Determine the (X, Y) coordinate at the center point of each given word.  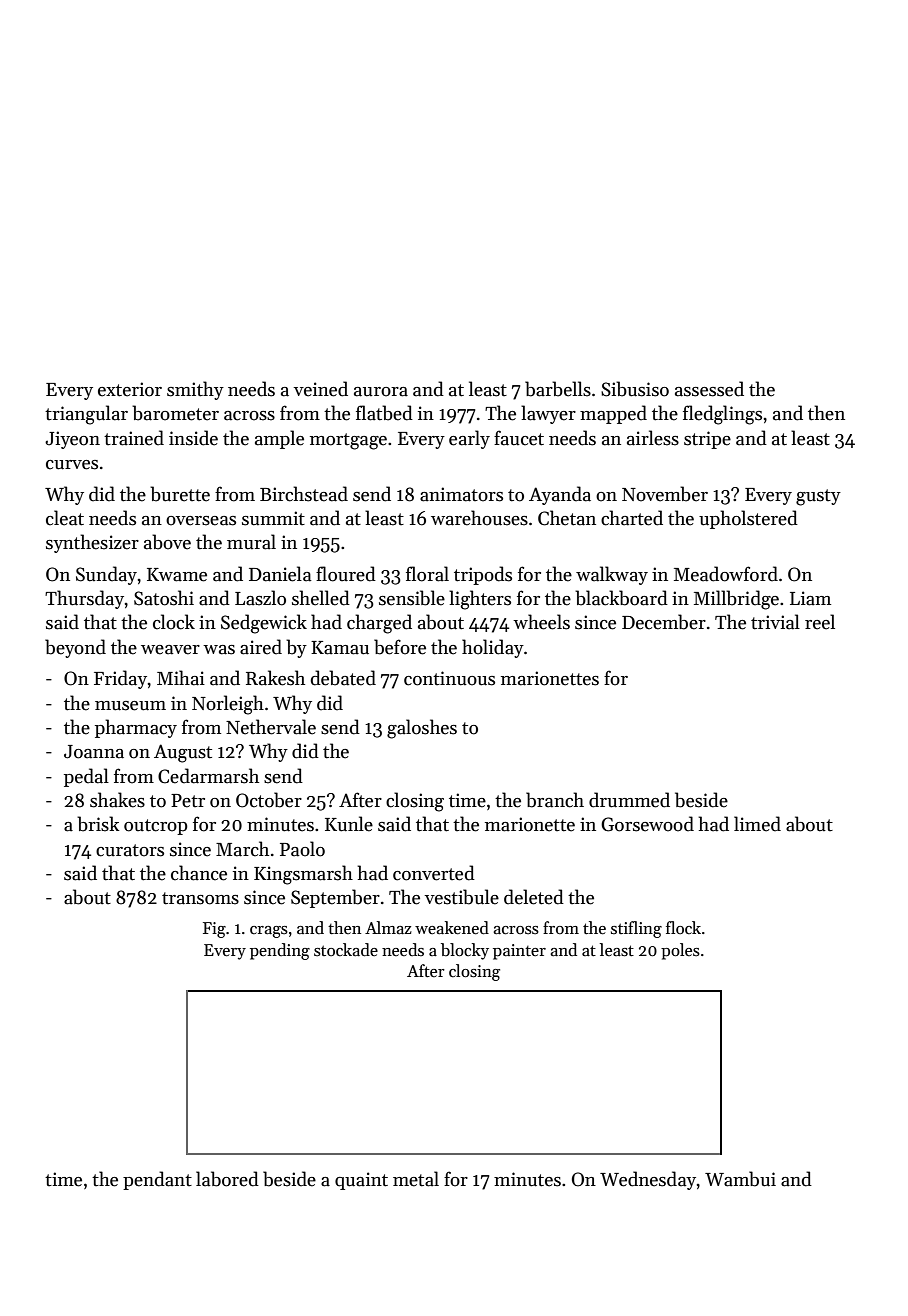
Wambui (740, 1179)
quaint (361, 1181)
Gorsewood (647, 824)
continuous (449, 678)
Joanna (94, 752)
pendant (157, 1180)
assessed (709, 389)
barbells (558, 389)
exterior (130, 389)
